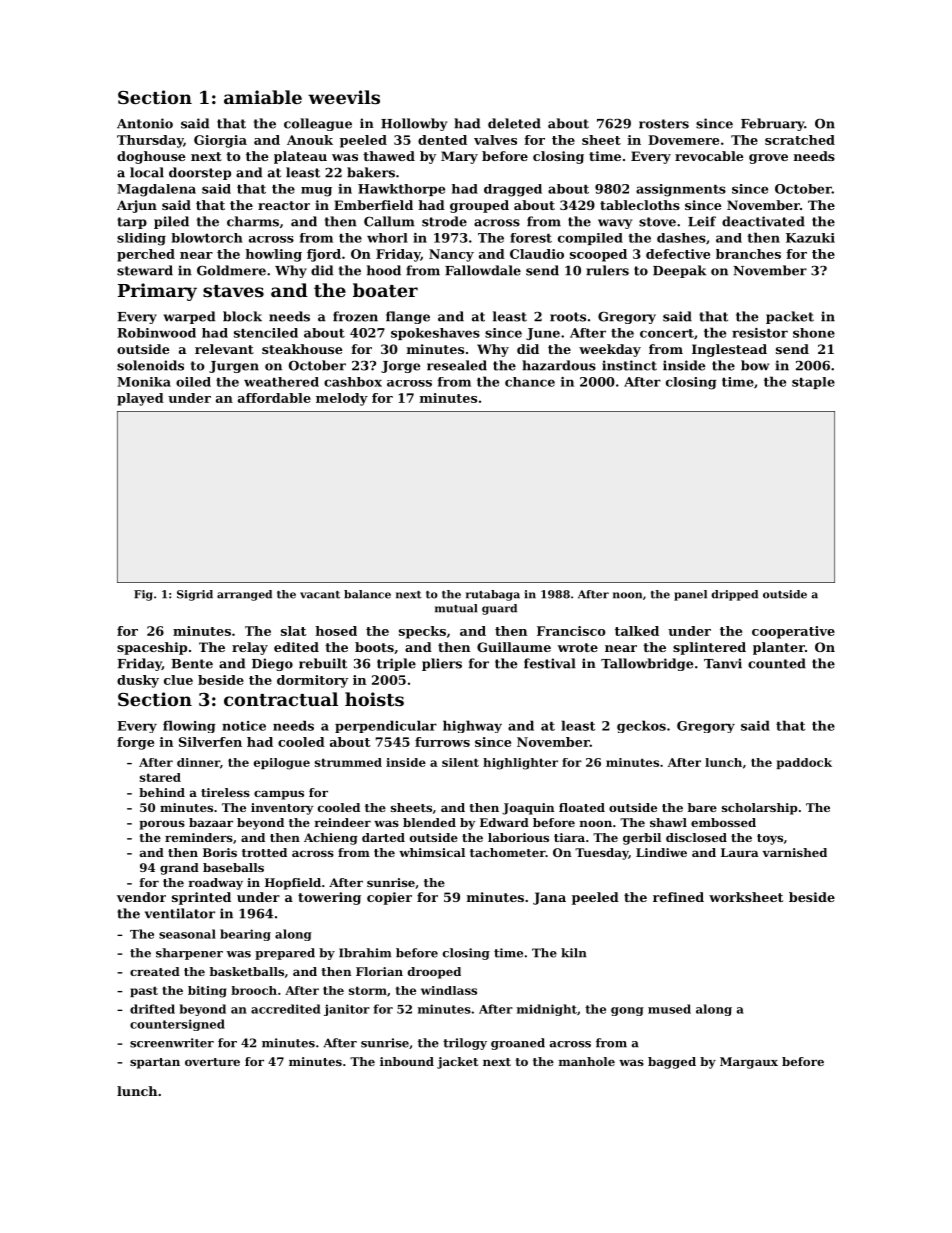 The width and height of the image is (952, 1233). I want to click on balance, so click(367, 594).
